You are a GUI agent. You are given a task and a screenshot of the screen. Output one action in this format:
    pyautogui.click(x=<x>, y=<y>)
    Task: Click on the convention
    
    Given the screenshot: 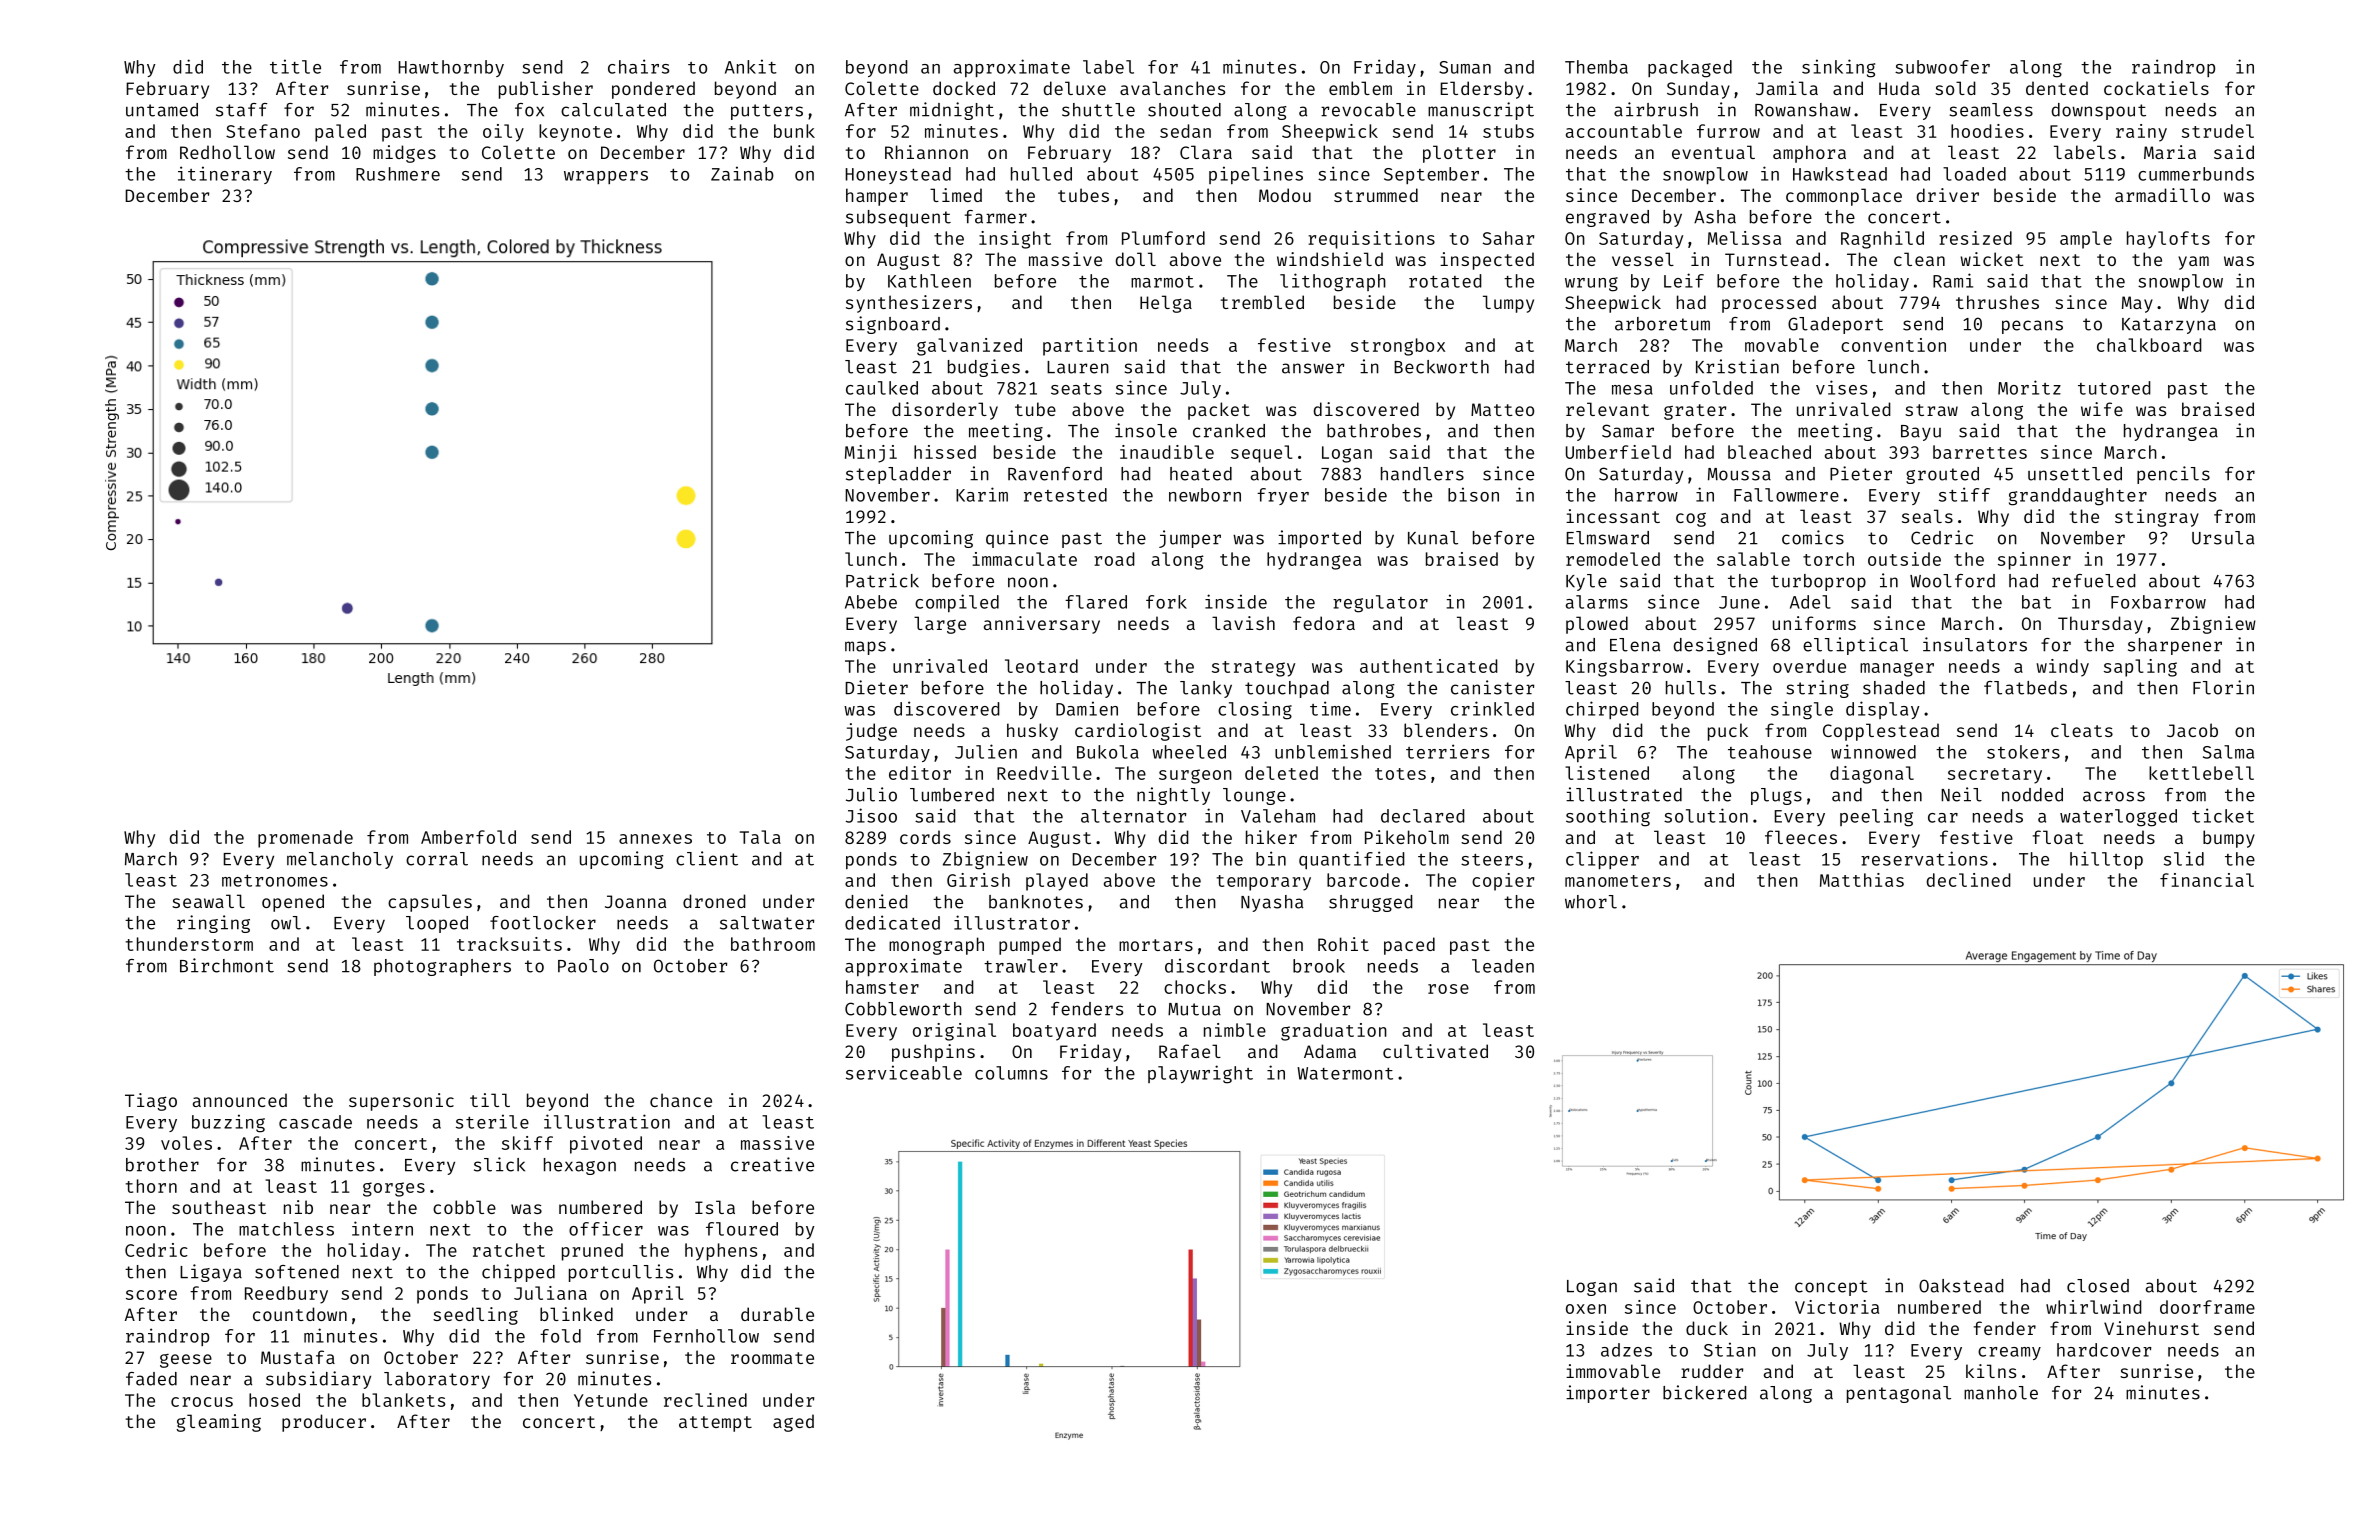 What is the action you would take?
    pyautogui.click(x=1893, y=345)
